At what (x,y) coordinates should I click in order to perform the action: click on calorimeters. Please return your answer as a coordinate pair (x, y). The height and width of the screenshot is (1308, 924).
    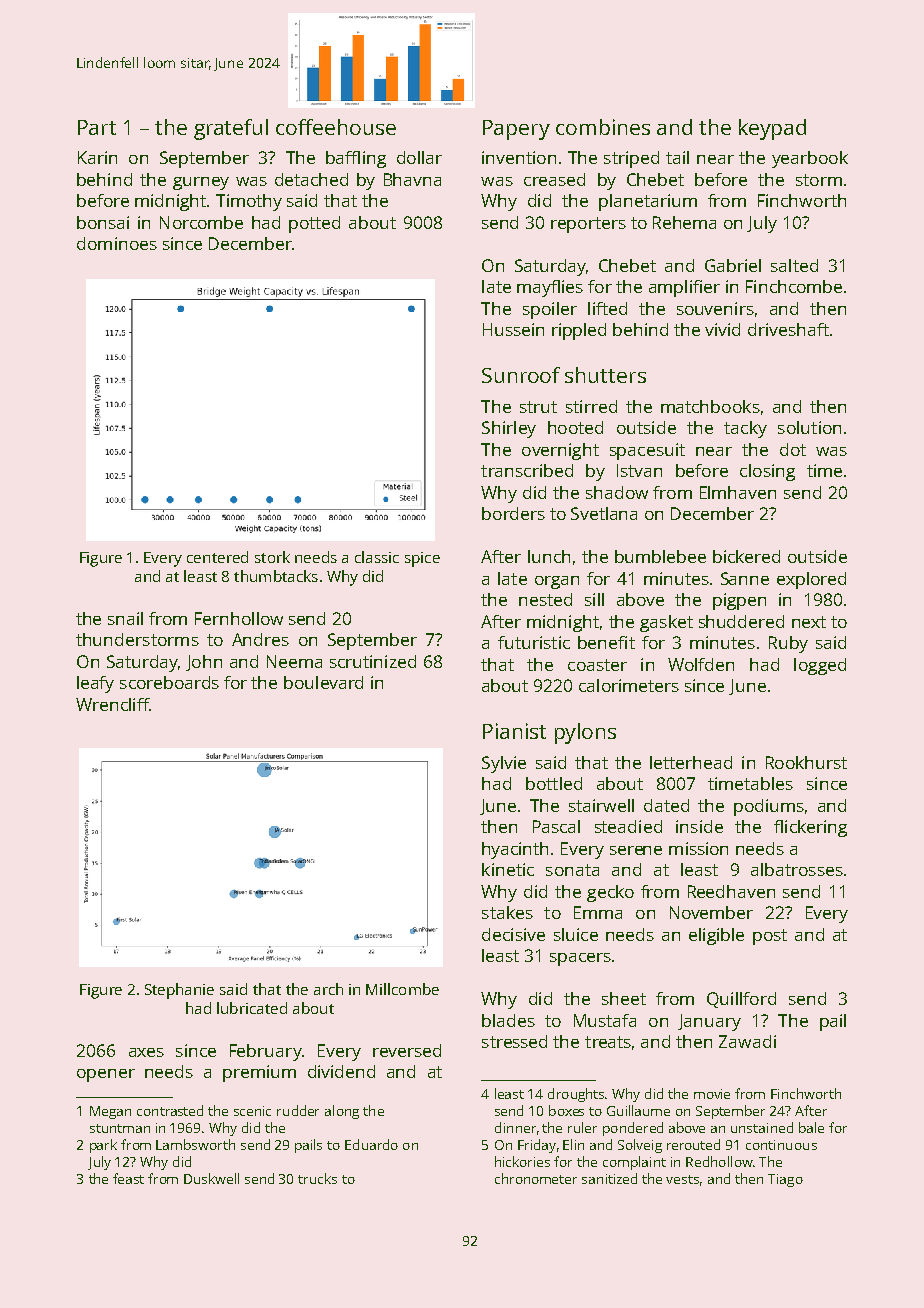
    Looking at the image, I should click on (629, 685).
